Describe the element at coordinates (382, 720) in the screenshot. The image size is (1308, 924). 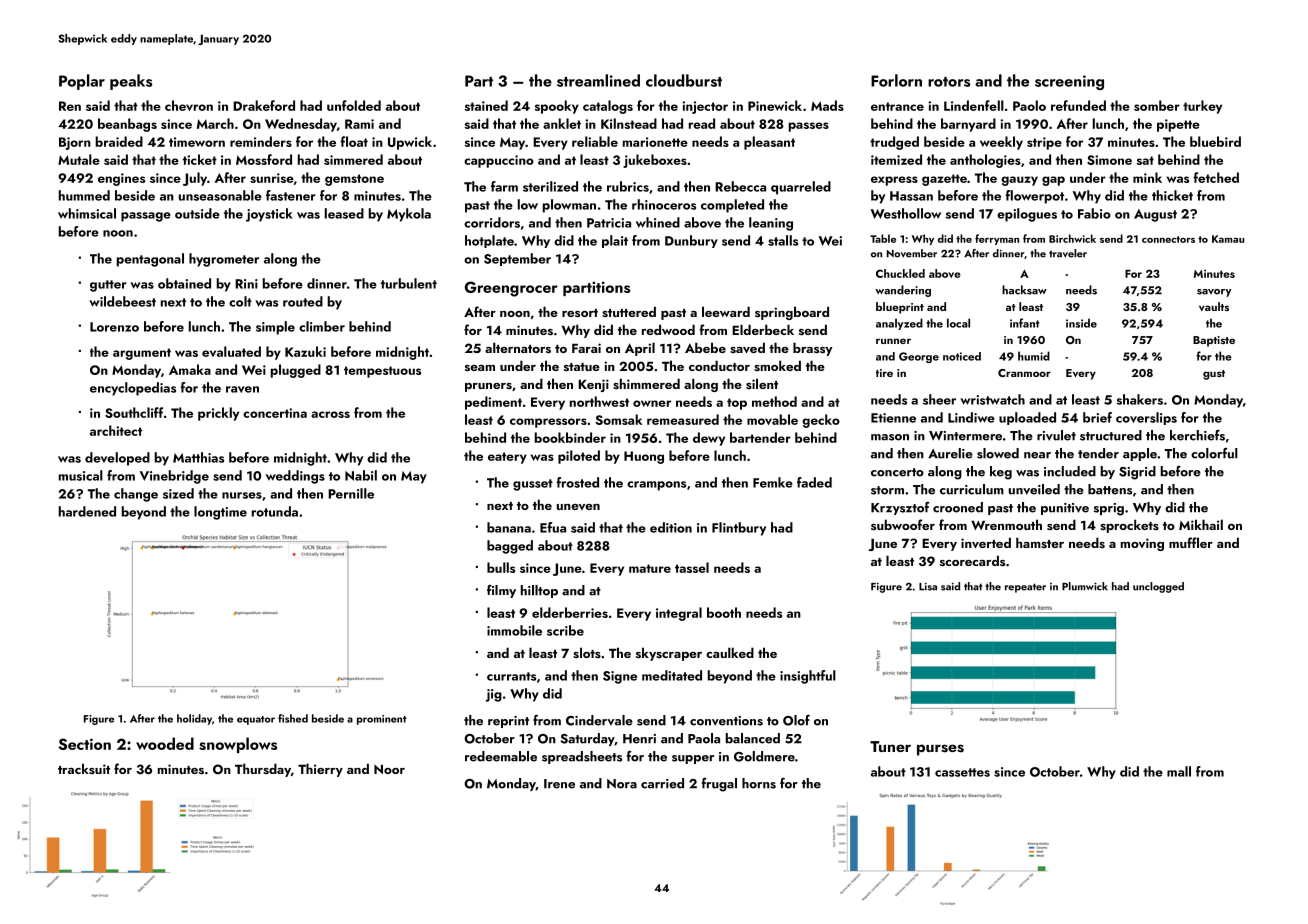
I see `prominent` at that location.
